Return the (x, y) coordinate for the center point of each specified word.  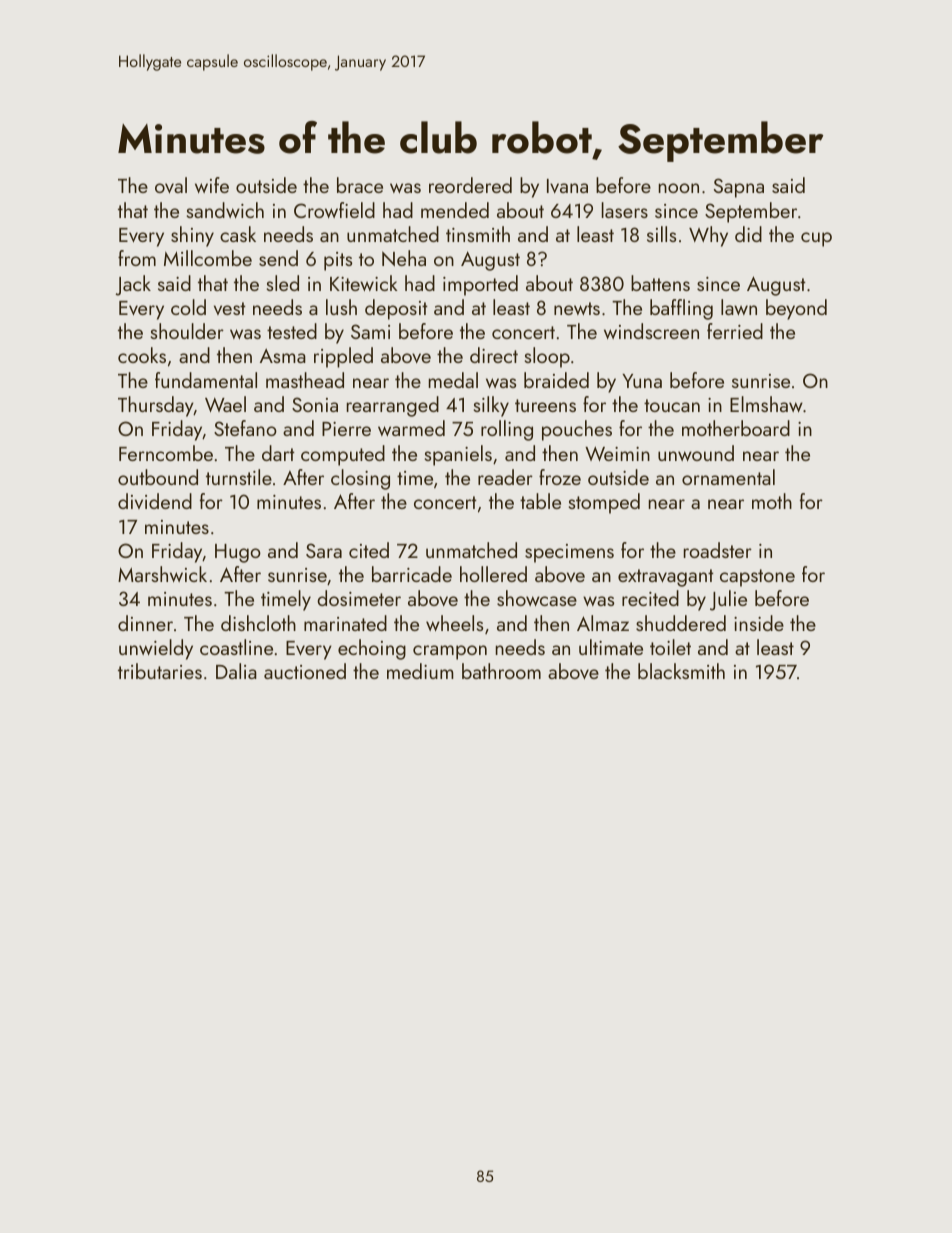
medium (420, 671)
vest (230, 308)
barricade (412, 574)
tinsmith (478, 234)
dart (278, 453)
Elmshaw (766, 404)
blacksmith (681, 671)
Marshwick (162, 574)
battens (660, 283)
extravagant (666, 578)
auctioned (305, 671)
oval (171, 185)
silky (491, 406)
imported (480, 285)
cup (816, 239)
